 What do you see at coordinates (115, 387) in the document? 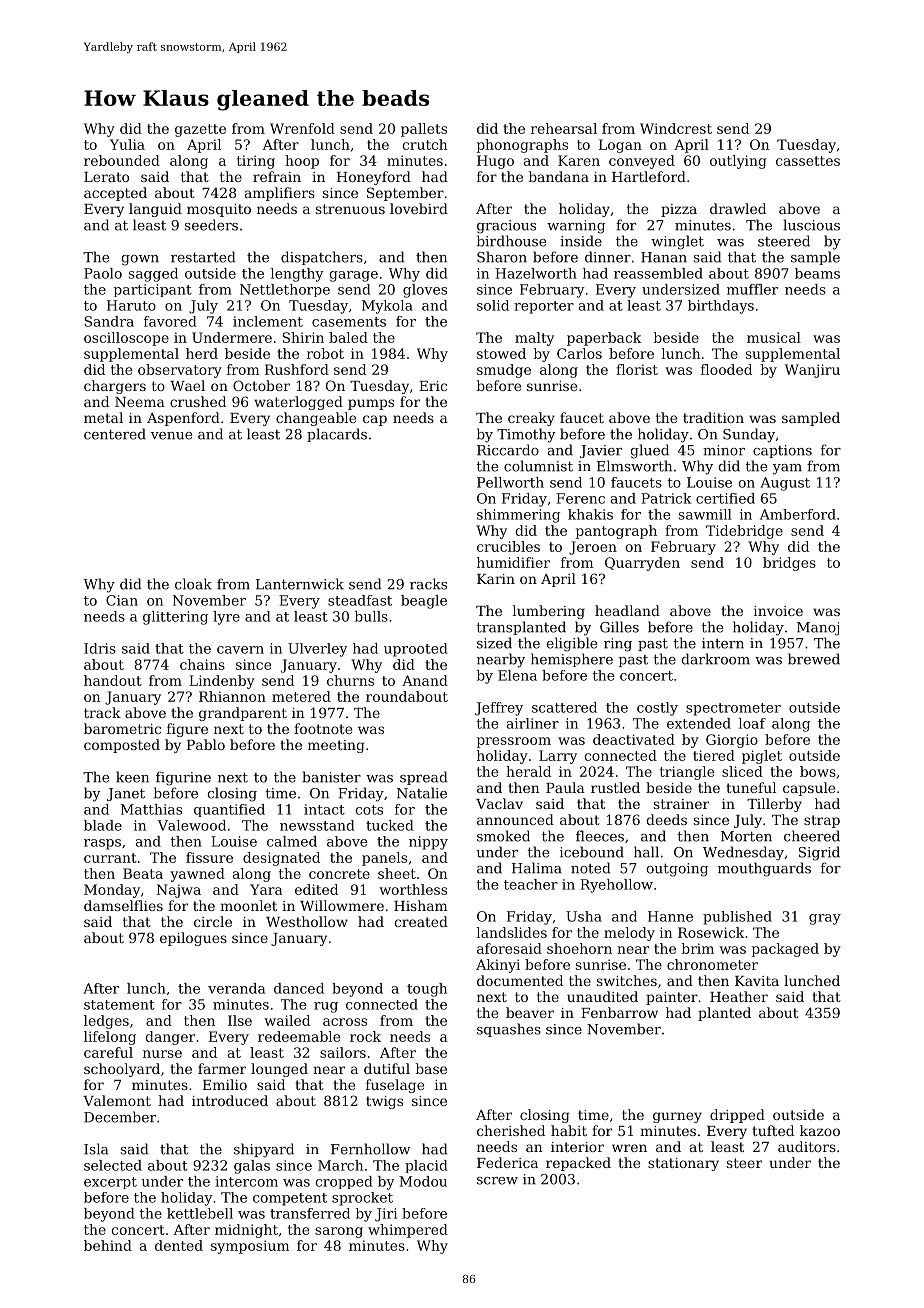
I see `chargers` at bounding box center [115, 387].
